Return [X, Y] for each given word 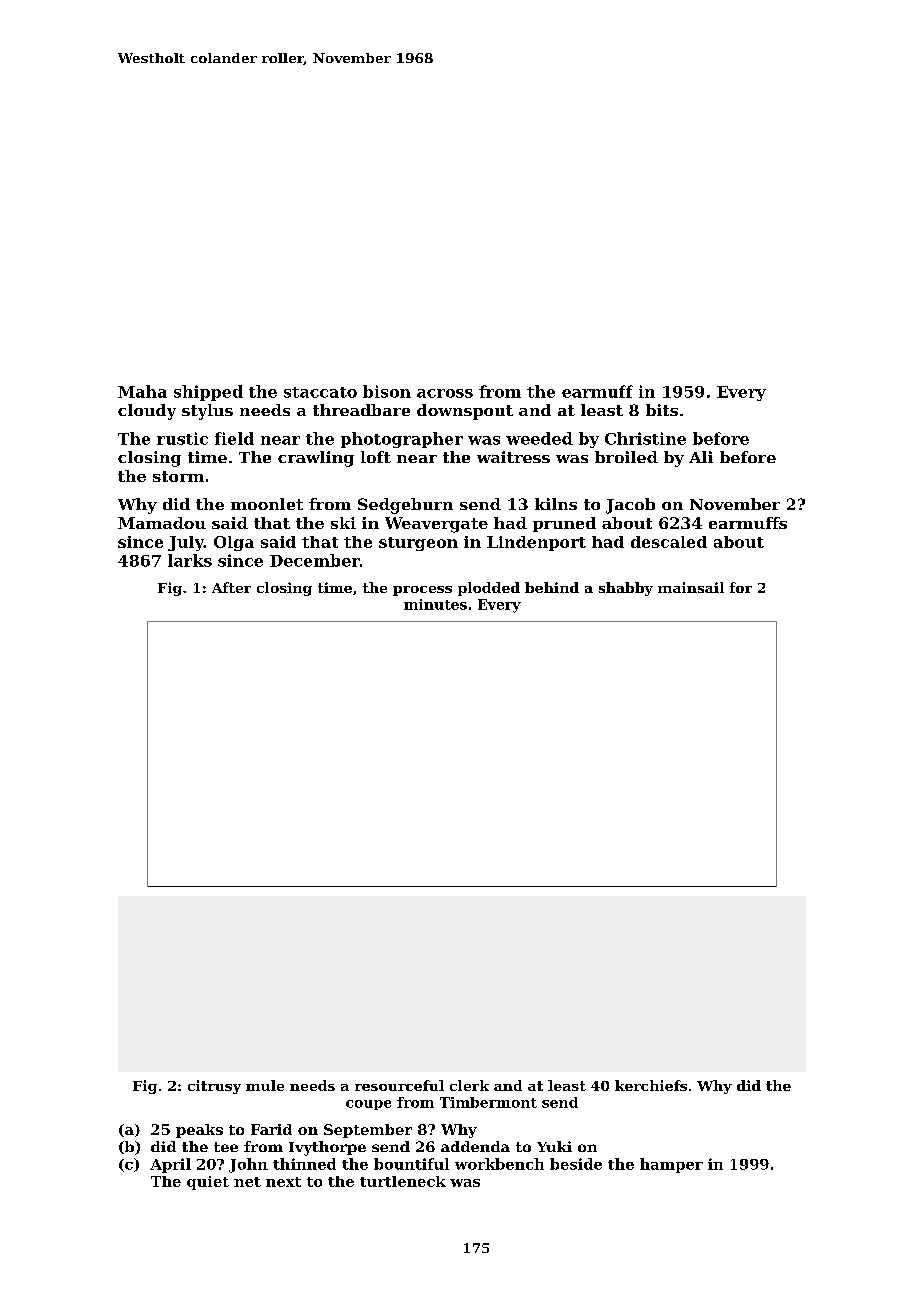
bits [662, 410]
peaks [199, 1131]
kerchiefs [651, 1085]
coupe [368, 1105]
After [231, 587]
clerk [469, 1085]
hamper [671, 1165]
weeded [539, 438]
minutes [435, 604]
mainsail [691, 587]
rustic [182, 438]
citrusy [214, 1087]
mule [265, 1085]
